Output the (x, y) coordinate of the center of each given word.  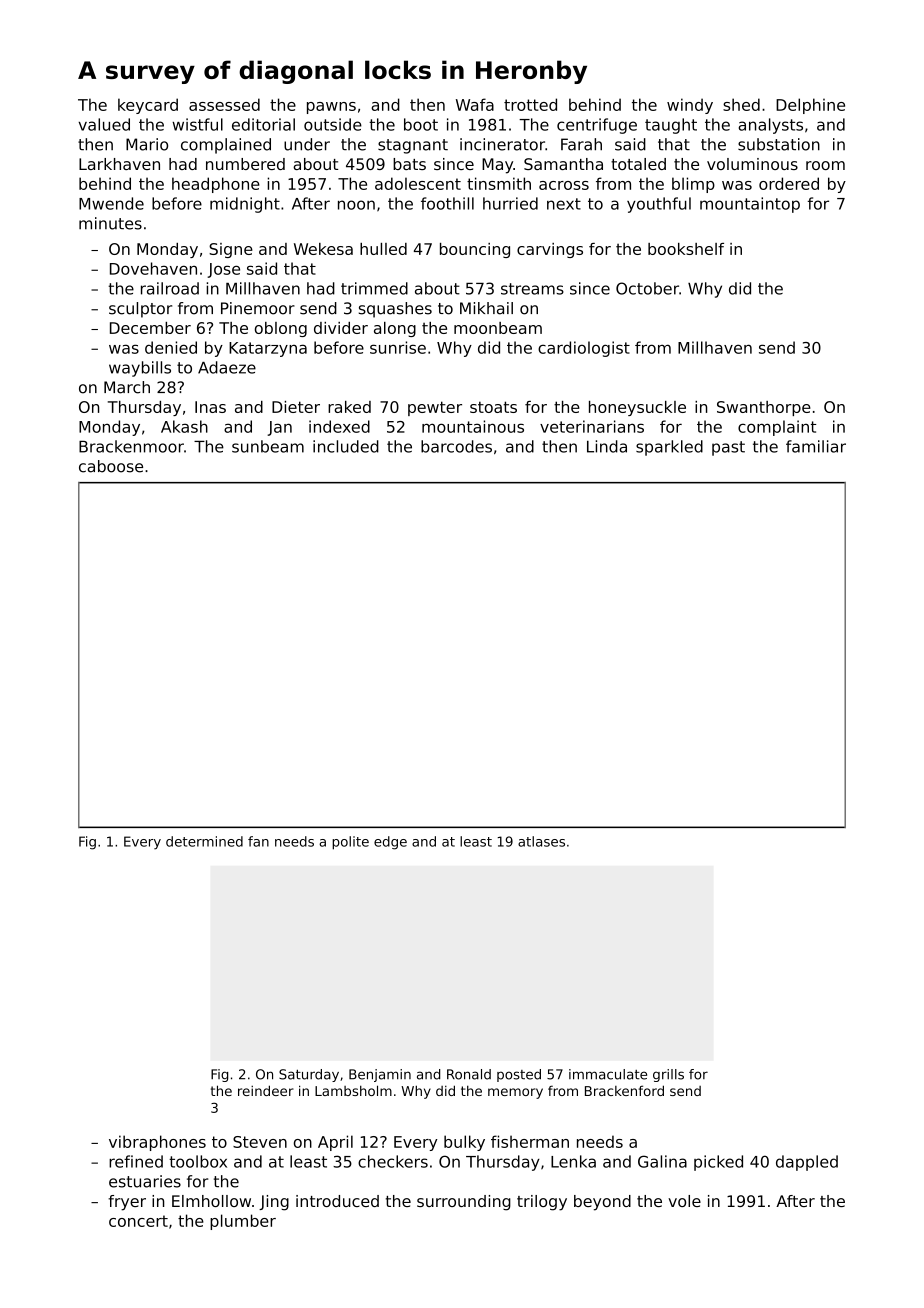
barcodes (456, 446)
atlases (541, 841)
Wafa (475, 104)
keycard (148, 106)
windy (690, 106)
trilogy (542, 1203)
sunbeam (268, 446)
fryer (127, 1203)
